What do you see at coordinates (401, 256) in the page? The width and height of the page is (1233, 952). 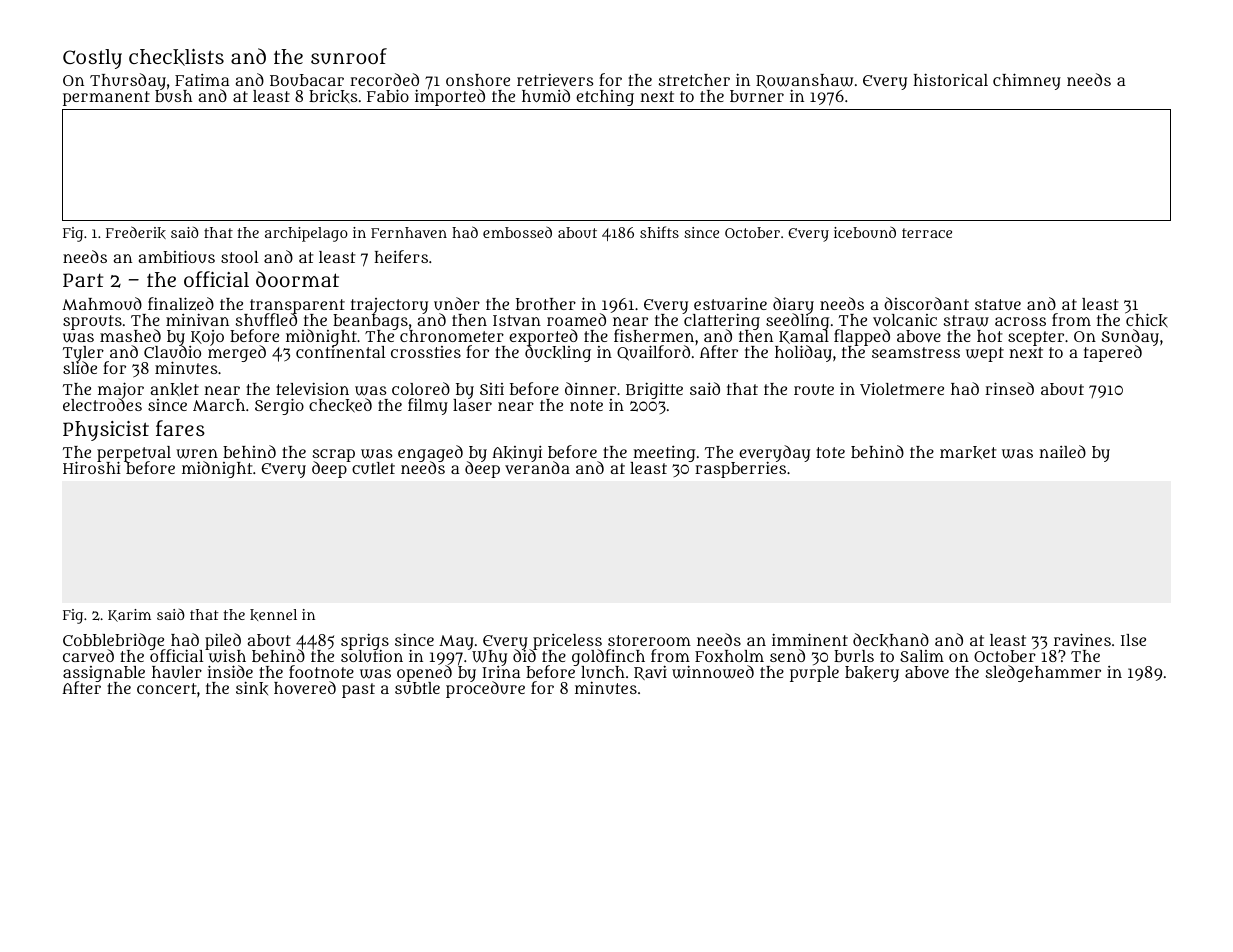 I see `heifers` at bounding box center [401, 256].
